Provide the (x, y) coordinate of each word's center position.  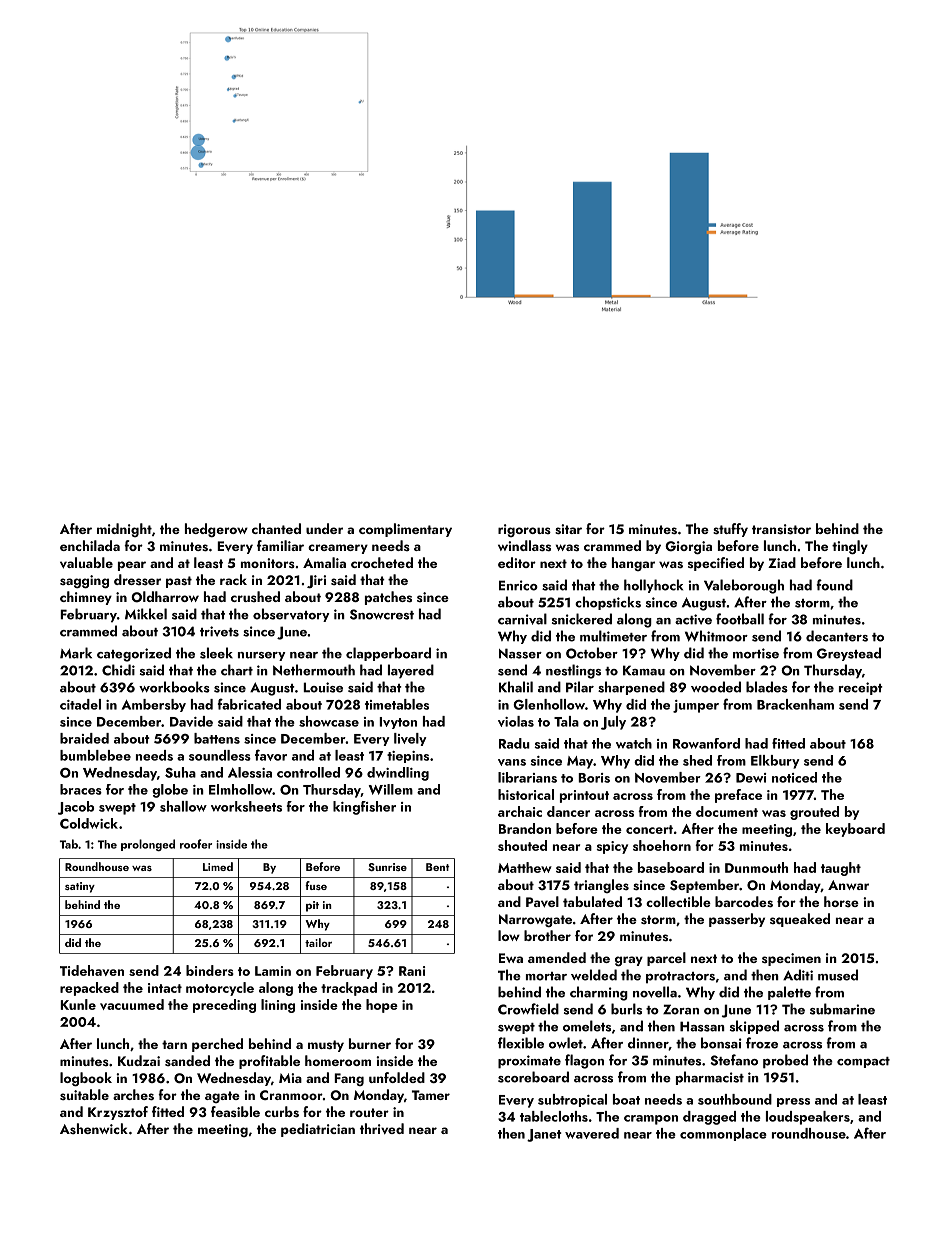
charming (599, 993)
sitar (568, 529)
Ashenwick (94, 1128)
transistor (781, 529)
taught (841, 869)
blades (767, 687)
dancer (568, 811)
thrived (382, 1128)
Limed (218, 866)
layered (411, 671)
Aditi (798, 975)
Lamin (273, 971)
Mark (76, 653)
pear (132, 566)
